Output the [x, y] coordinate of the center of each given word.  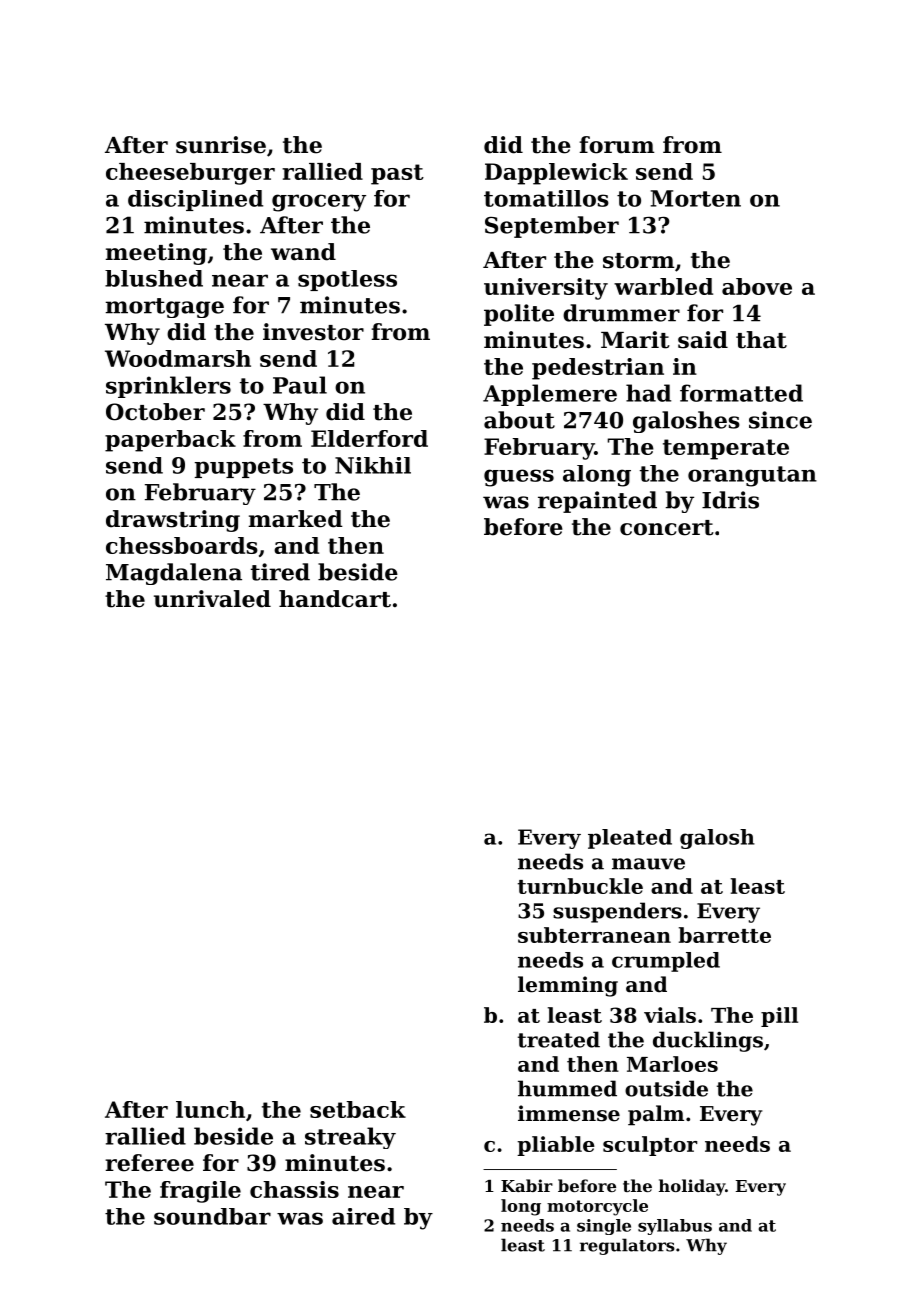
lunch [210, 1109]
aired [363, 1216]
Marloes [672, 1064]
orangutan [752, 476]
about [519, 420]
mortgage [165, 308]
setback [358, 1109]
